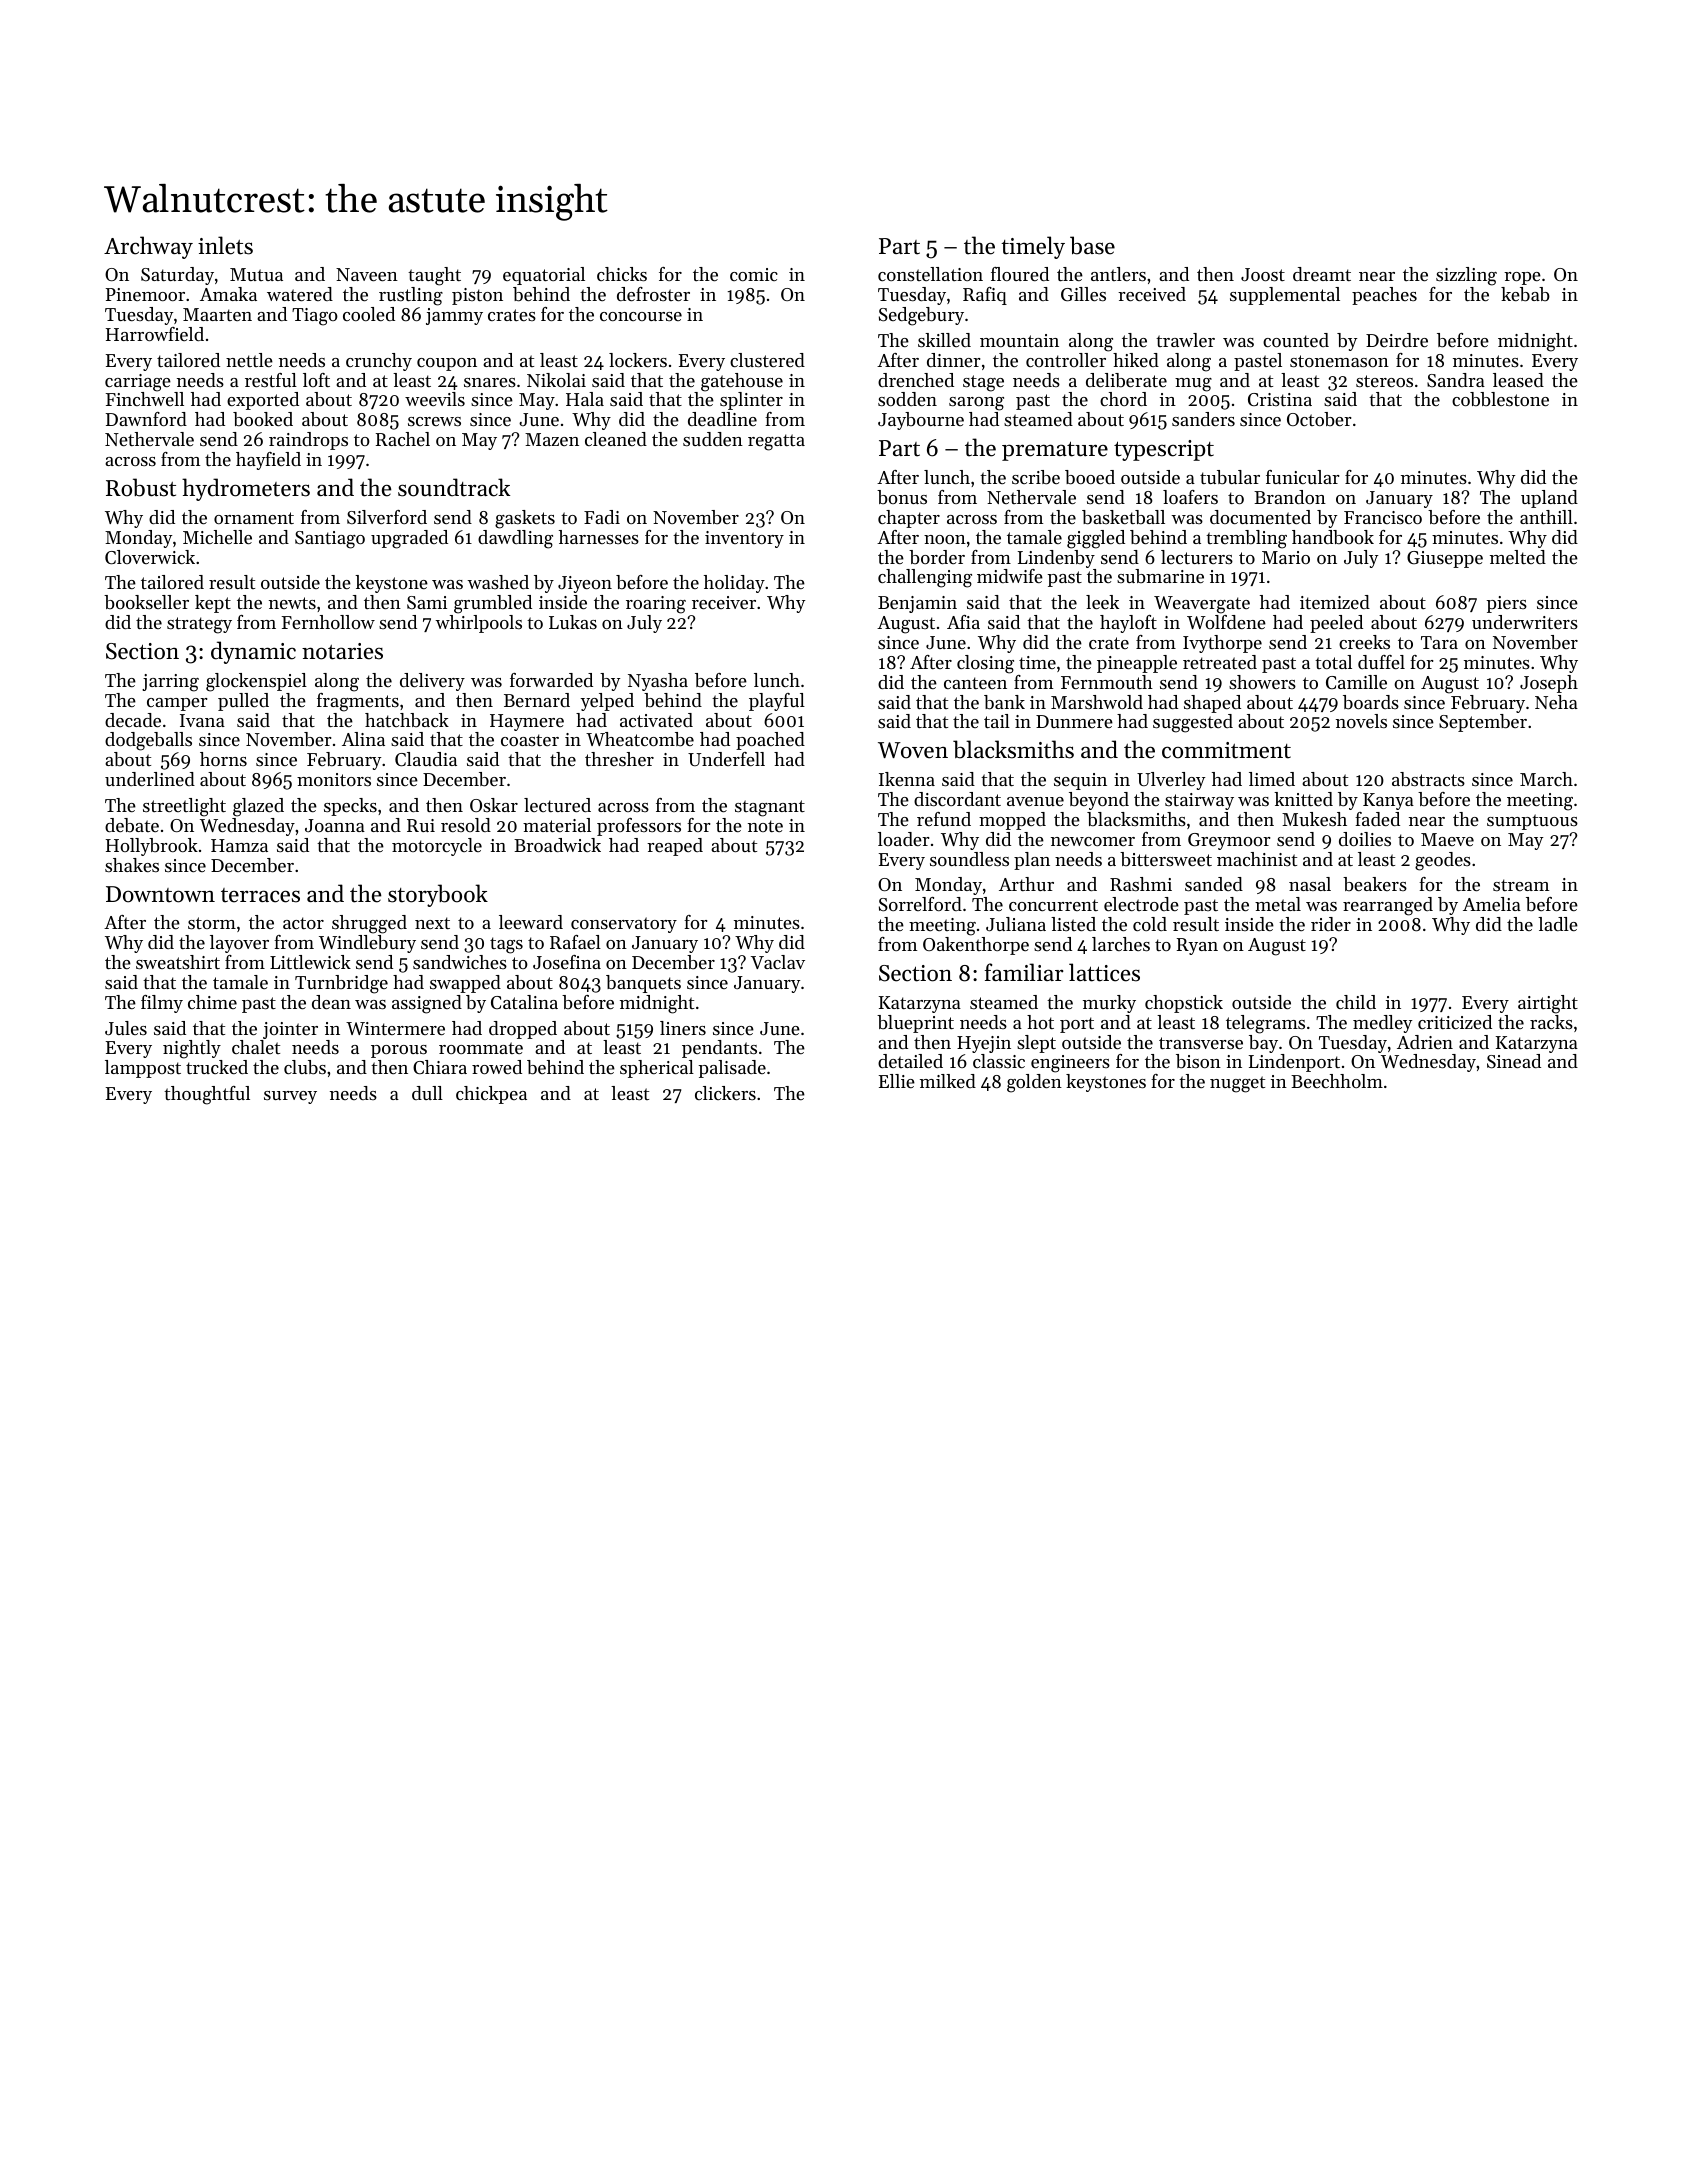 The image size is (1683, 2178). Describe the element at coordinates (1263, 274) in the document. I see `Joost` at that location.
